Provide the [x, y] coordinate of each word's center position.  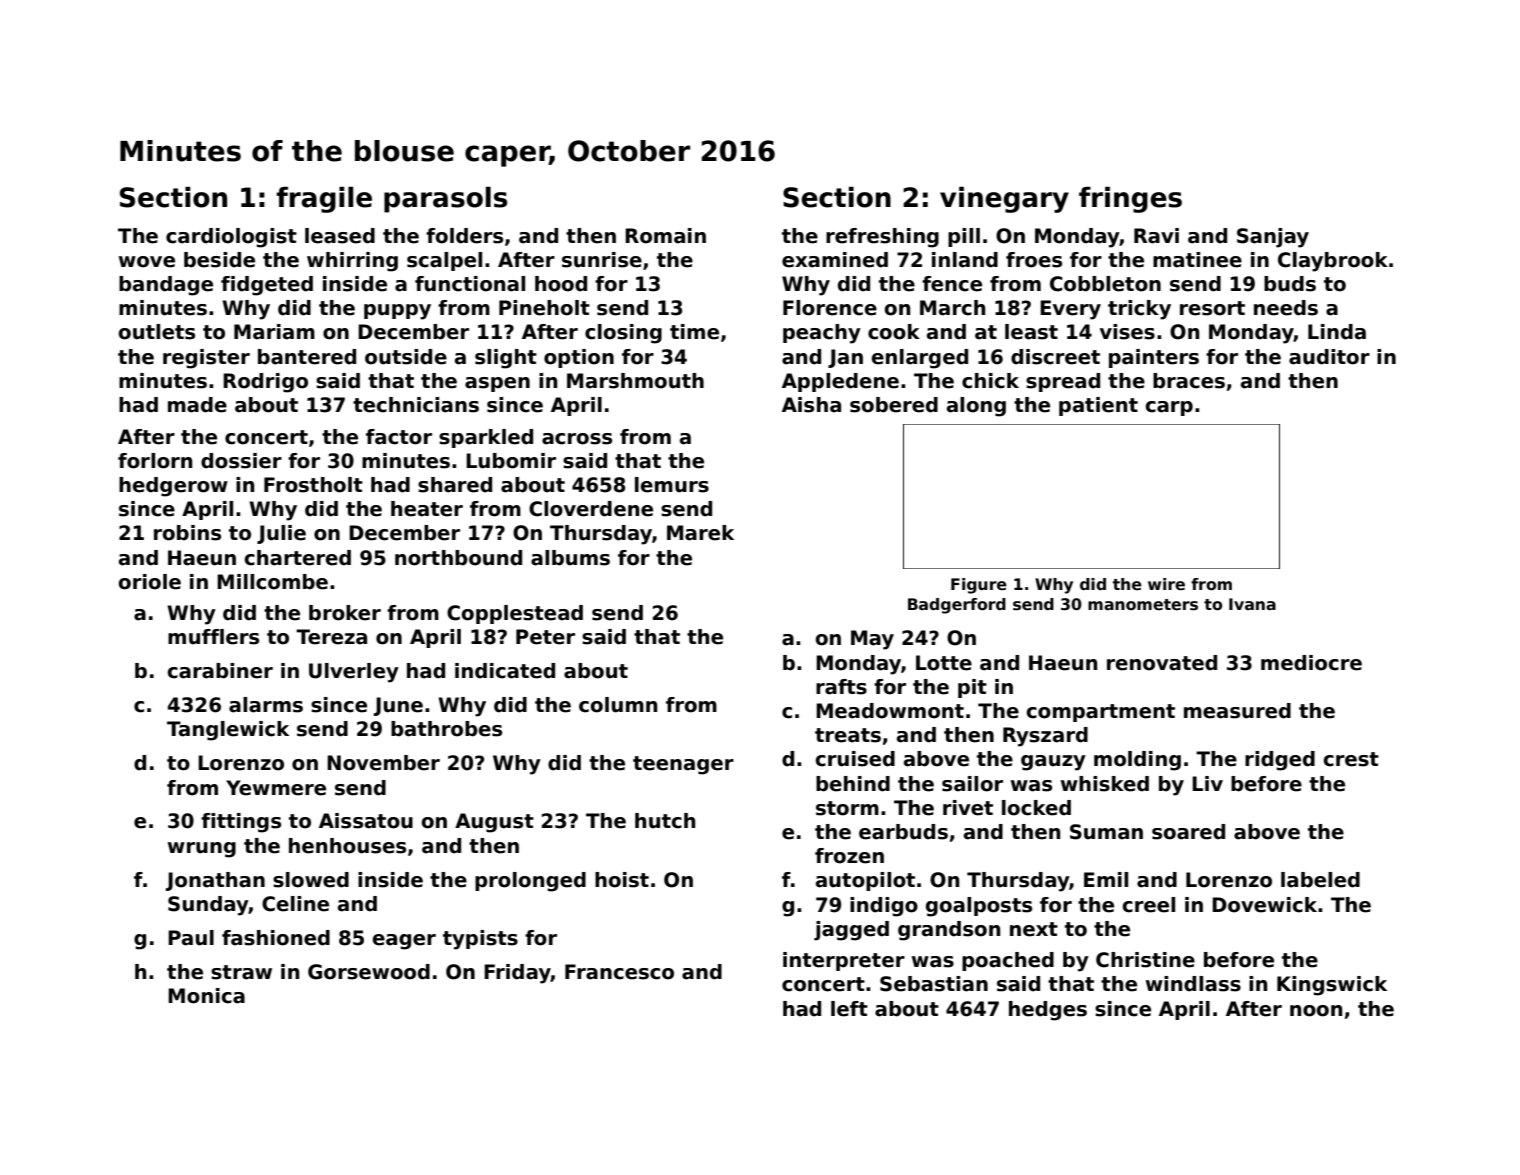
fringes [1130, 200]
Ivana [1252, 604]
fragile [324, 200]
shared [455, 485]
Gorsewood [369, 972]
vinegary [1004, 200]
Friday [517, 974]
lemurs [672, 485]
